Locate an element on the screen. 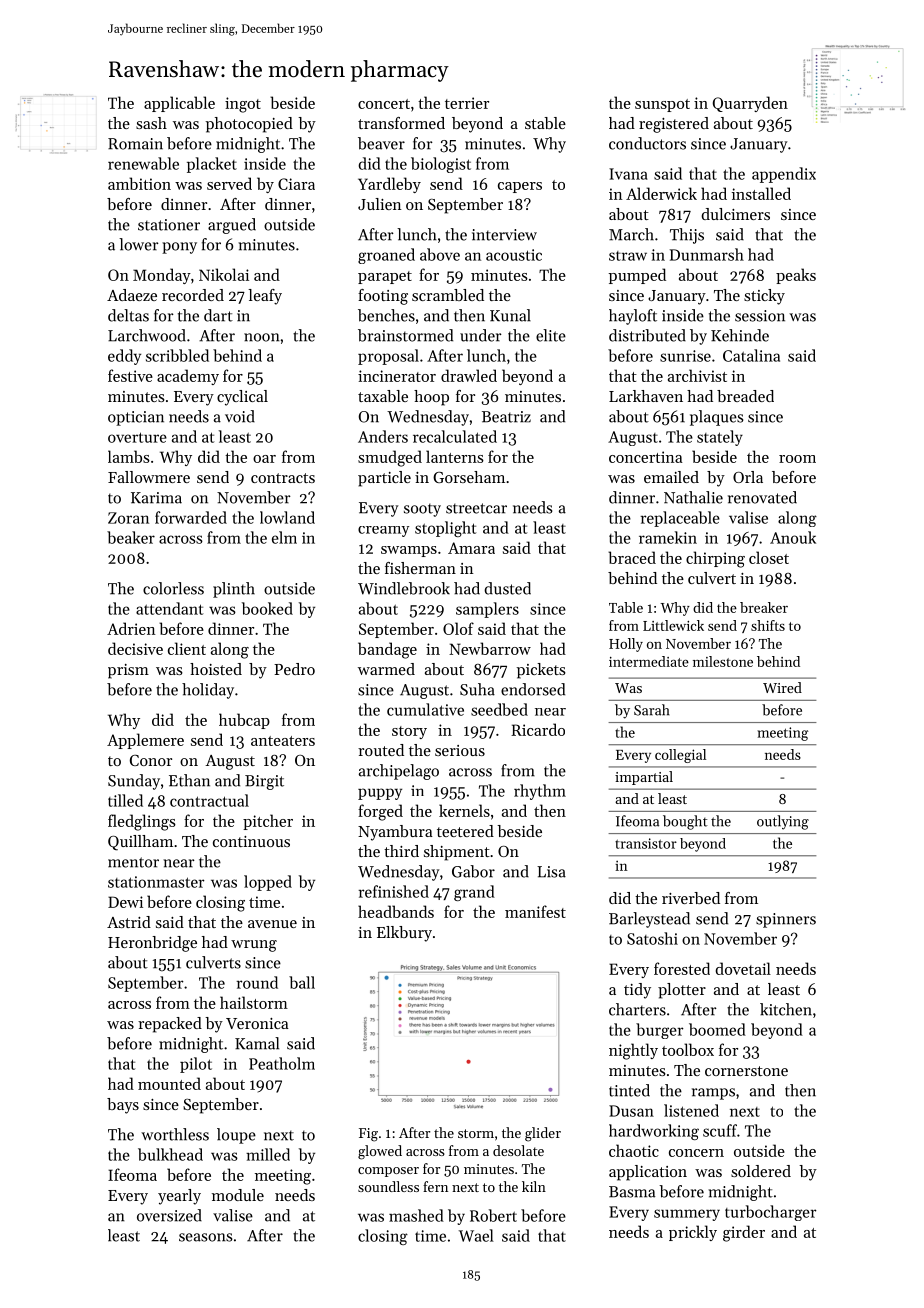 The width and height of the screenshot is (924, 1308). closet is located at coordinates (769, 557).
